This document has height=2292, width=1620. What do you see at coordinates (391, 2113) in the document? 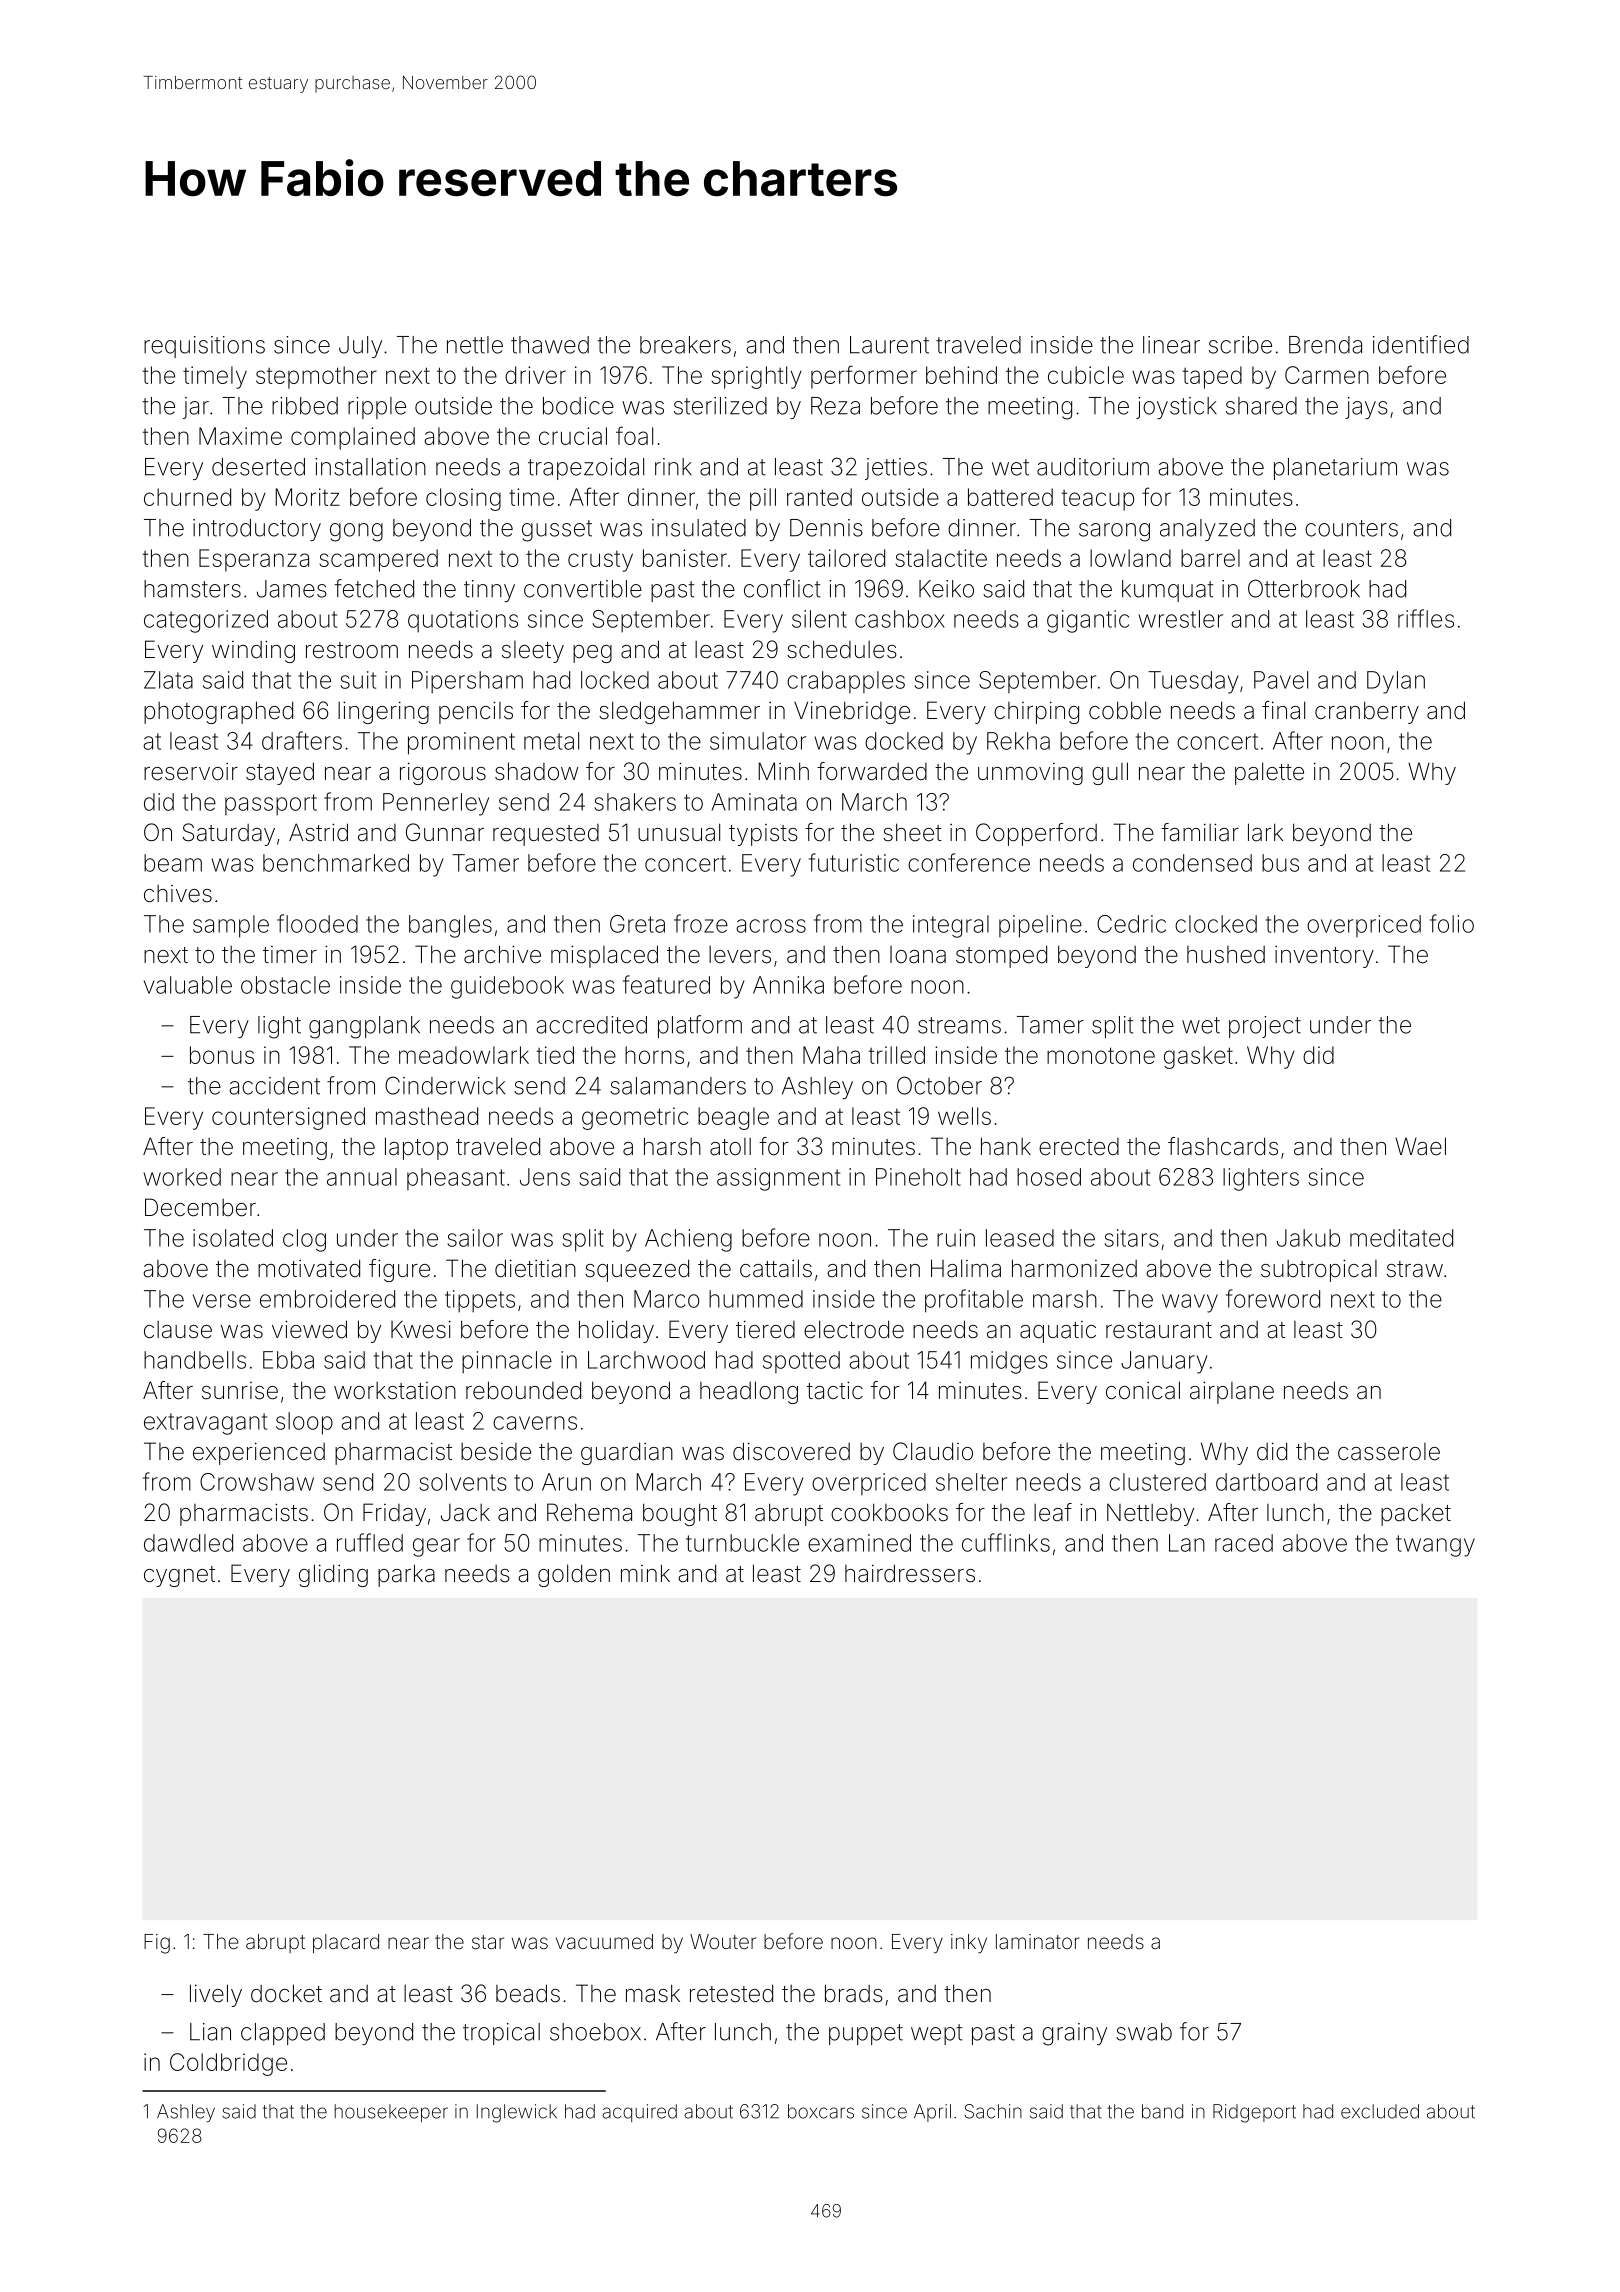
I see `housekeeper` at bounding box center [391, 2113].
